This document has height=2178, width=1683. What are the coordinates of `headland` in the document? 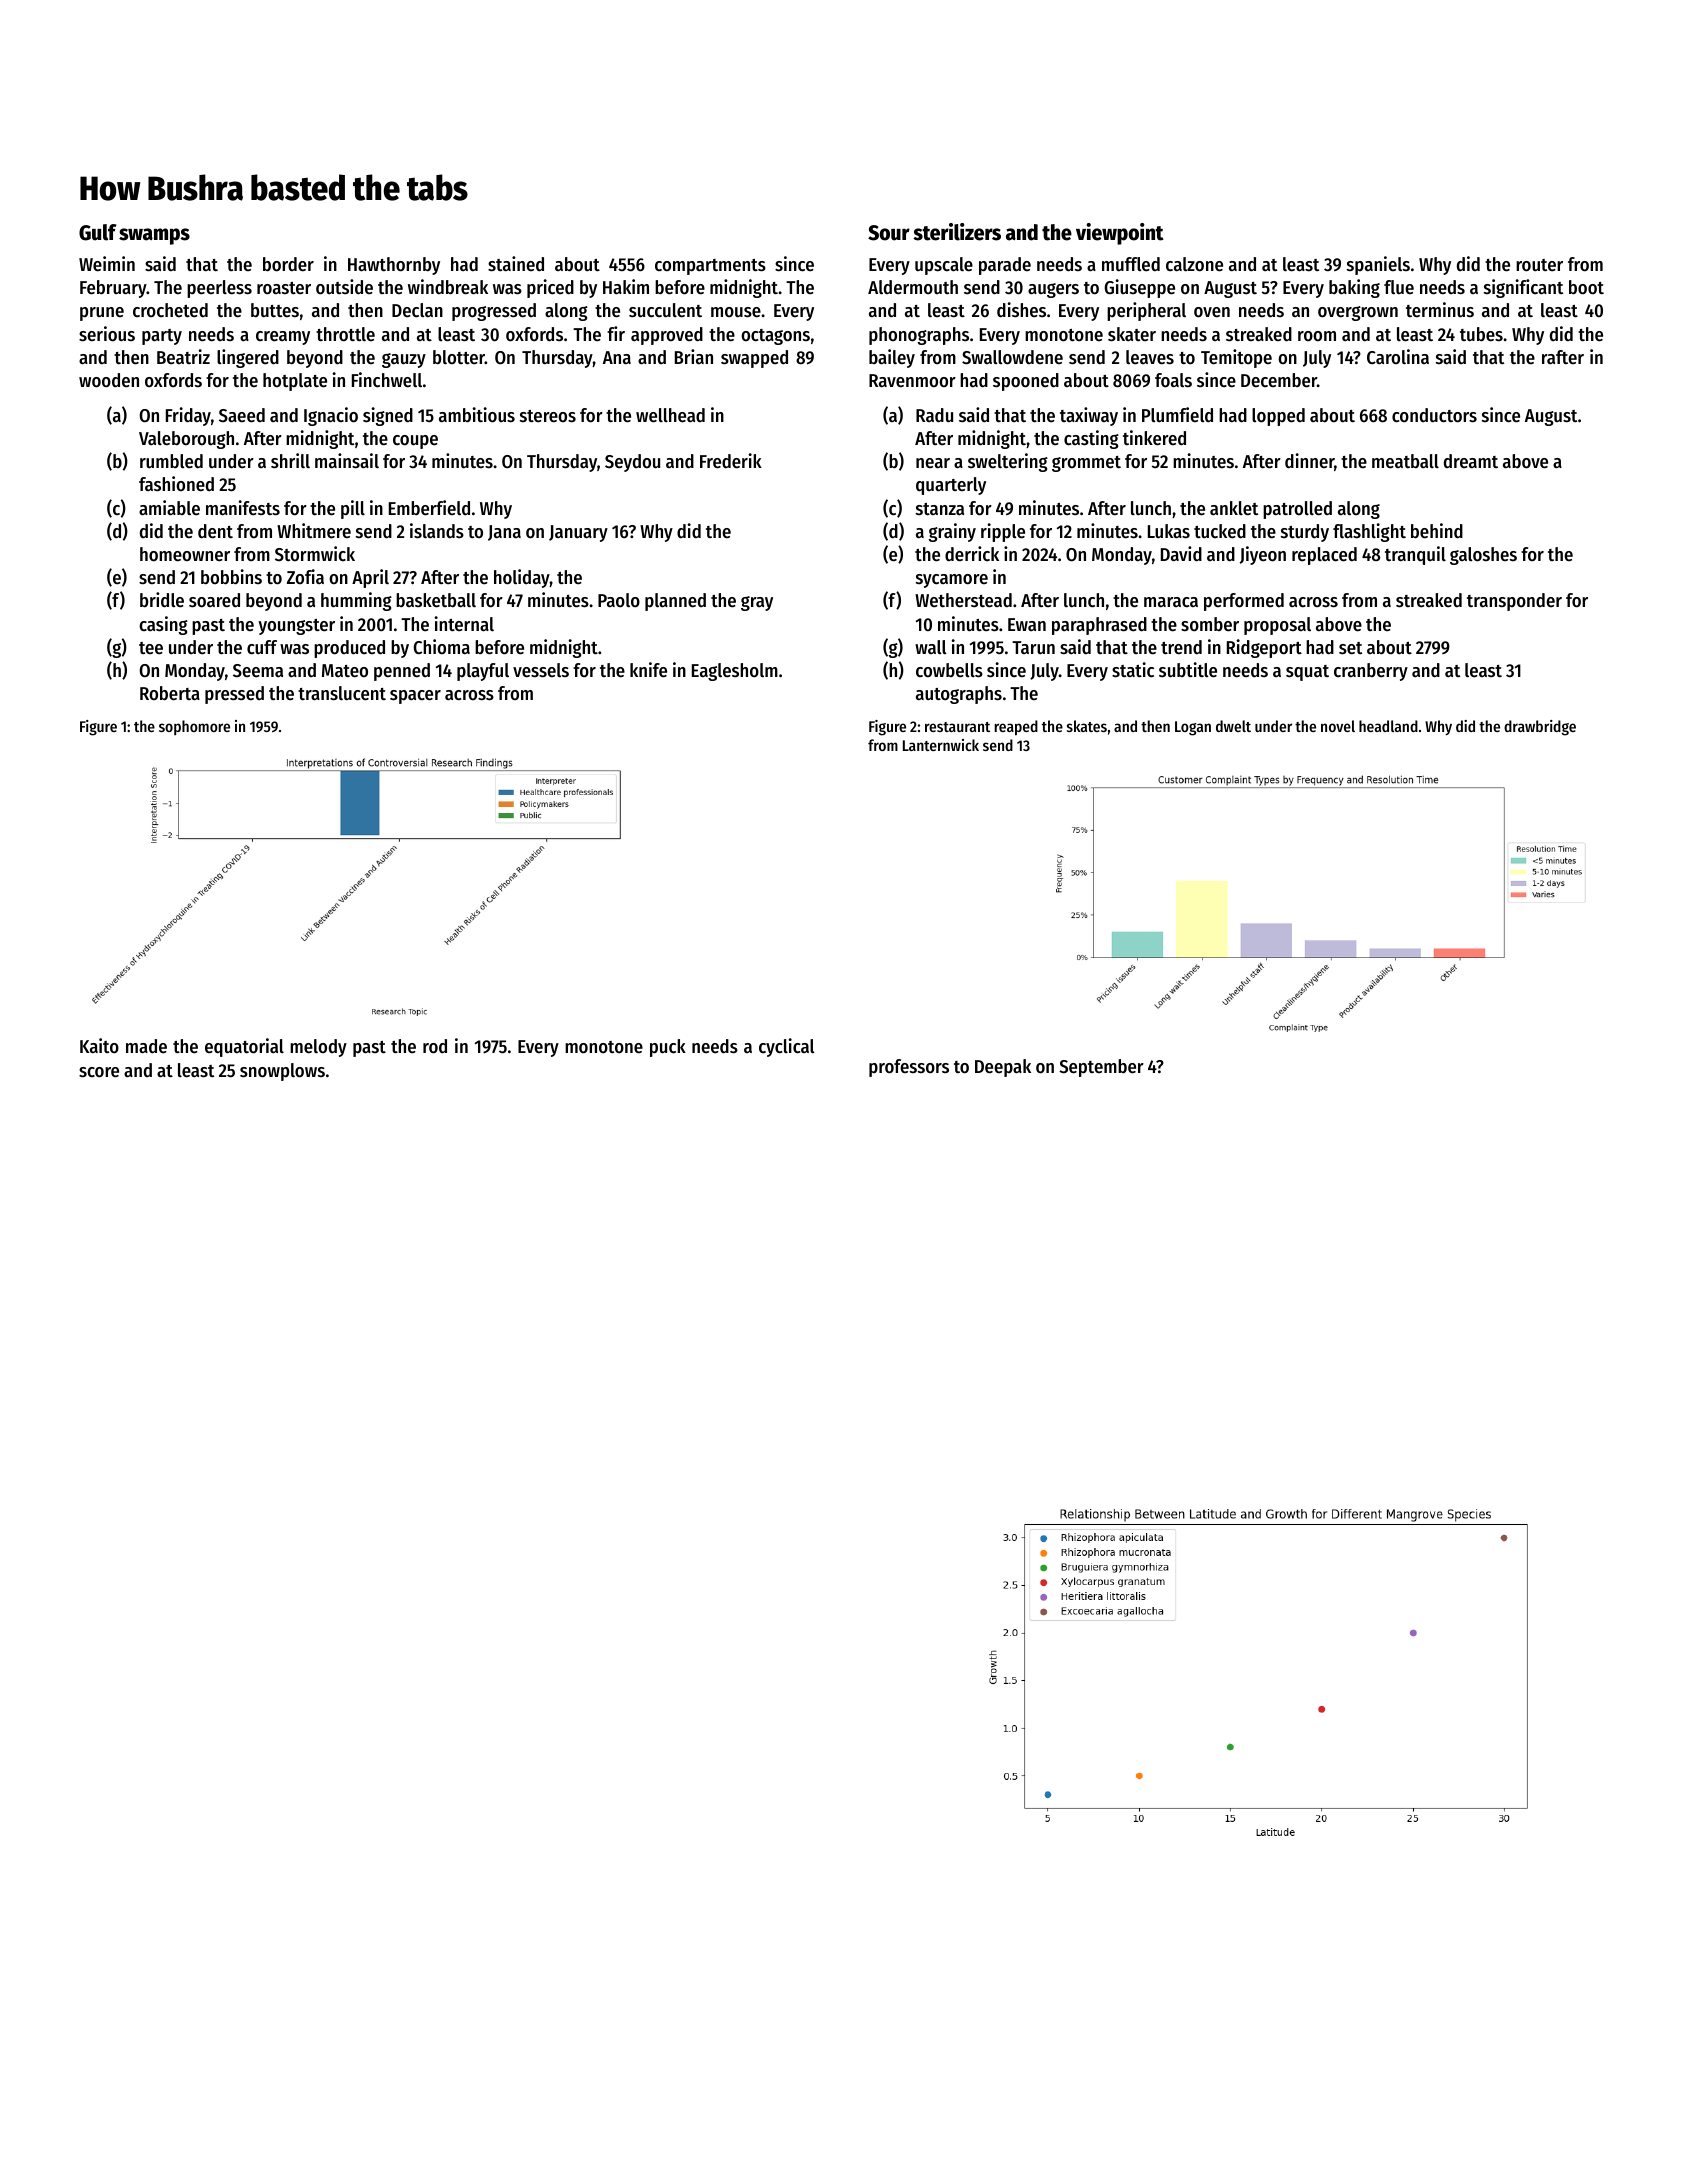 It's located at (1388, 726).
